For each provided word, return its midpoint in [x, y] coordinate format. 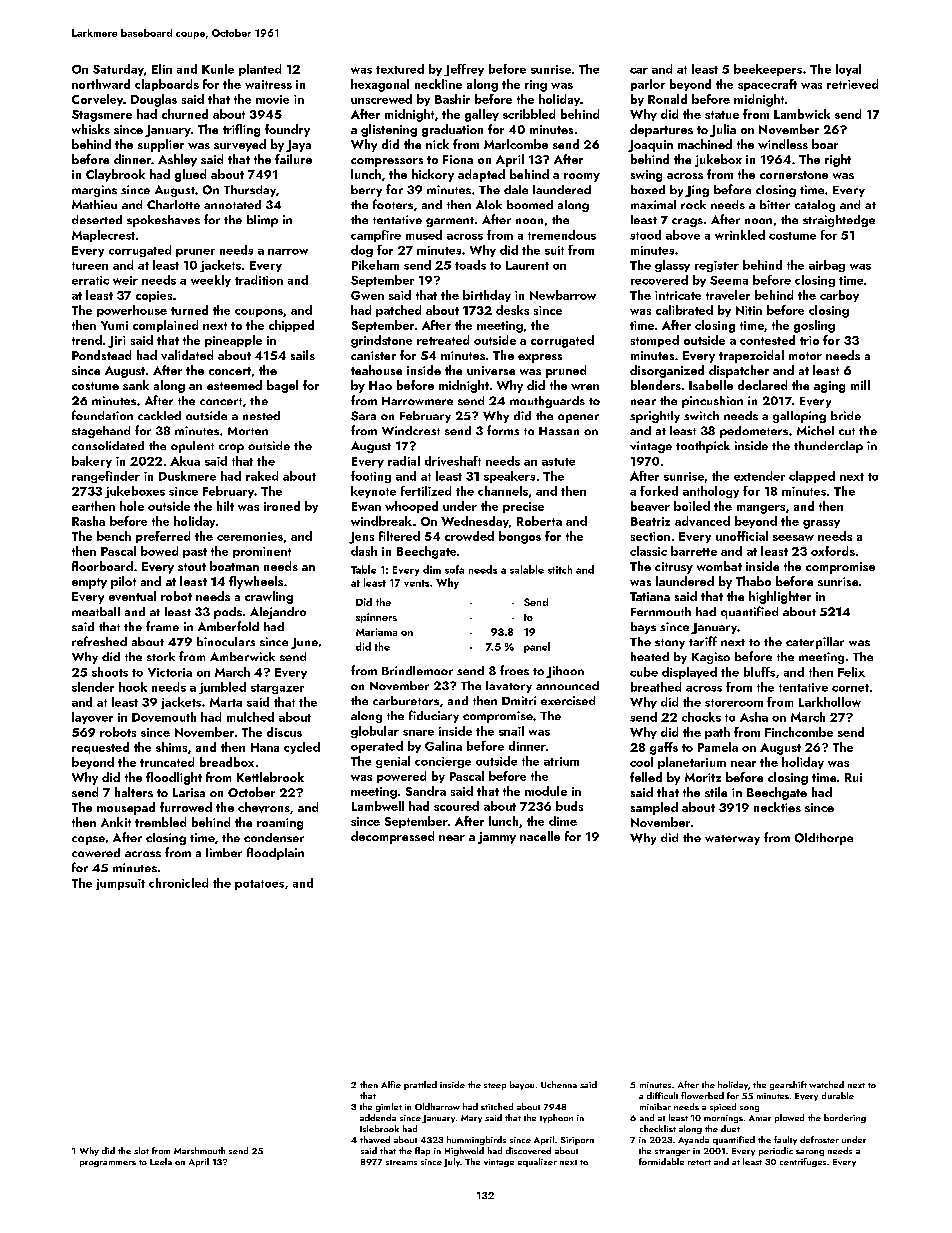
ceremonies [250, 536]
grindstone [381, 341]
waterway [732, 840]
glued [190, 175]
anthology [711, 492]
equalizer [537, 1162]
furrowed [186, 807]
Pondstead [101, 355]
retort [699, 1162]
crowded [469, 536]
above [683, 235]
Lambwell [378, 806]
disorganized [667, 371]
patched [398, 311]
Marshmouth [199, 1150]
